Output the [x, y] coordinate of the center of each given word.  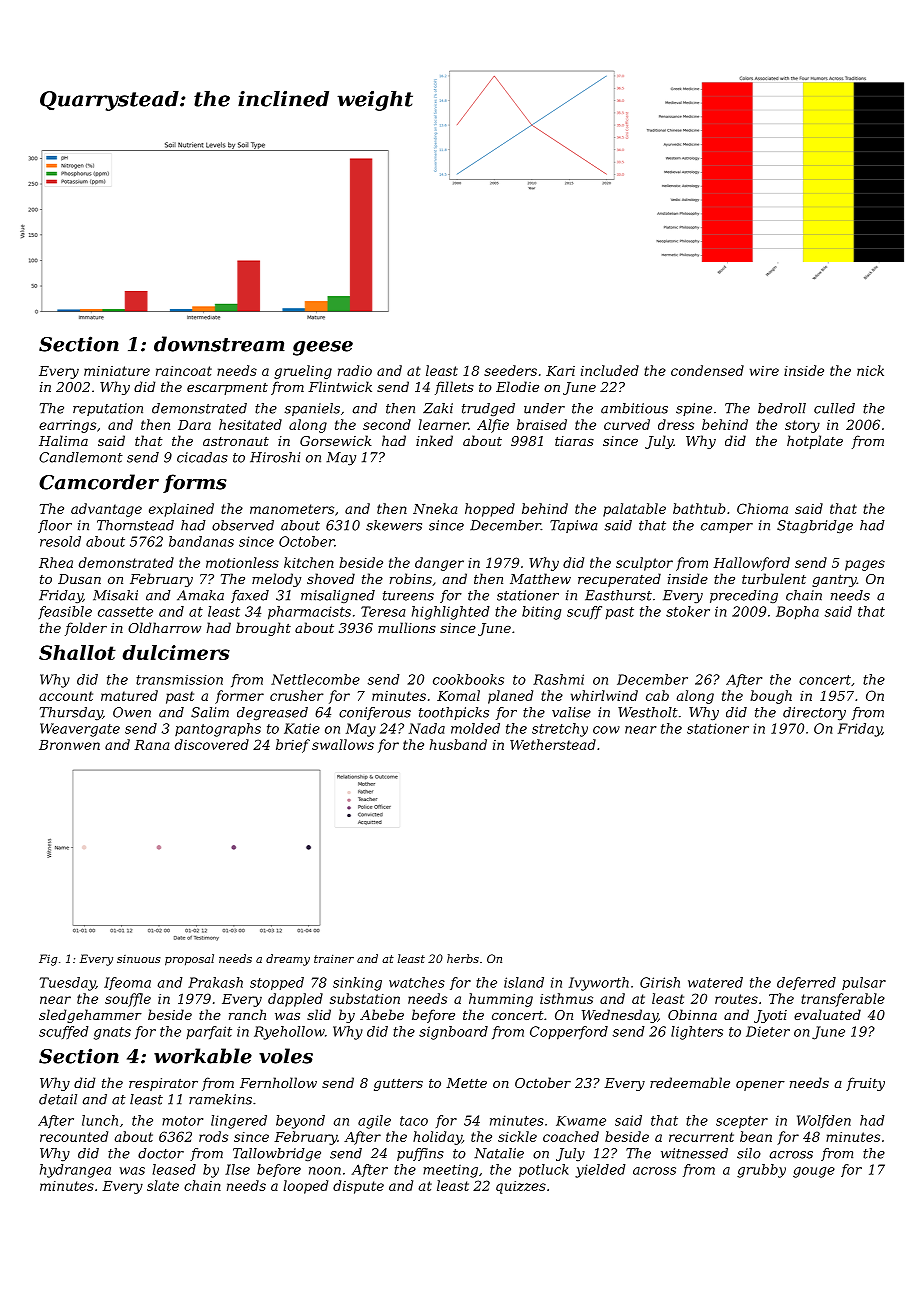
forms [195, 483]
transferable [843, 1000]
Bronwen [69, 745]
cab [657, 695]
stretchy [560, 730]
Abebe [382, 1014]
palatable [634, 510]
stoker [688, 611]
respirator [163, 1084]
